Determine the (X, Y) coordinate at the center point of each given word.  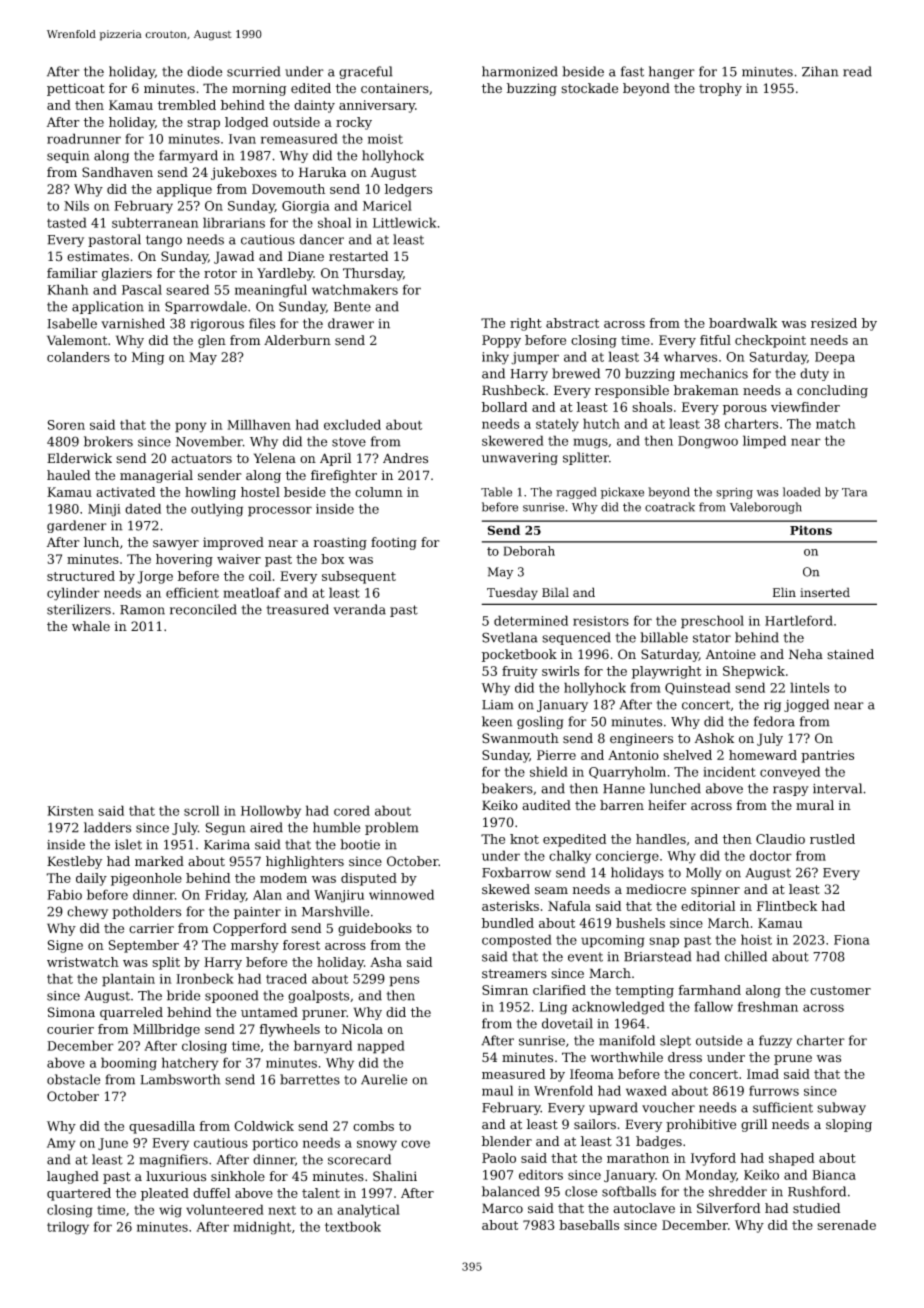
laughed (73, 1177)
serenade (846, 1225)
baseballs (589, 1225)
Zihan (820, 71)
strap (203, 124)
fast (632, 71)
